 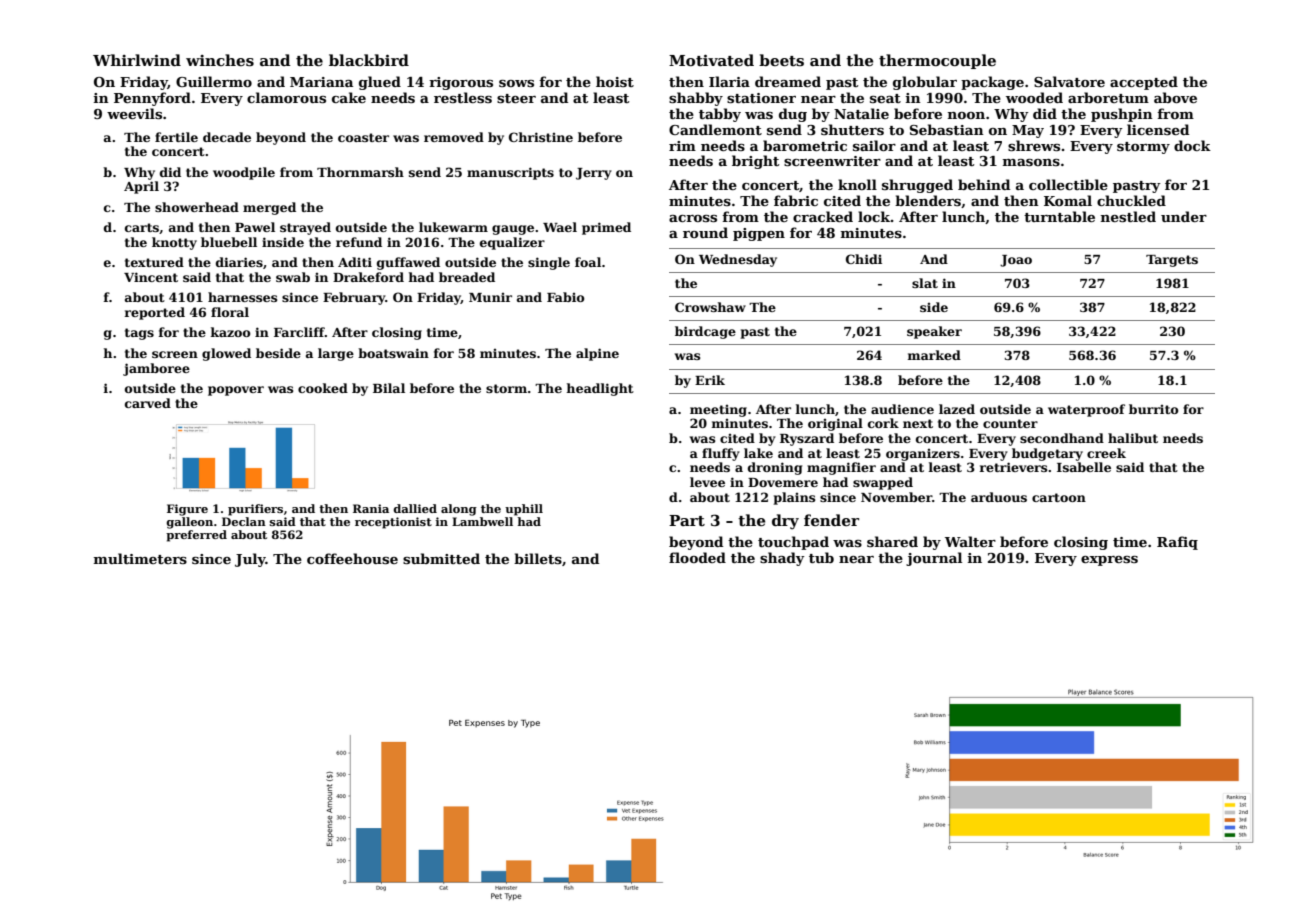 I want to click on Munir, so click(x=490, y=297).
